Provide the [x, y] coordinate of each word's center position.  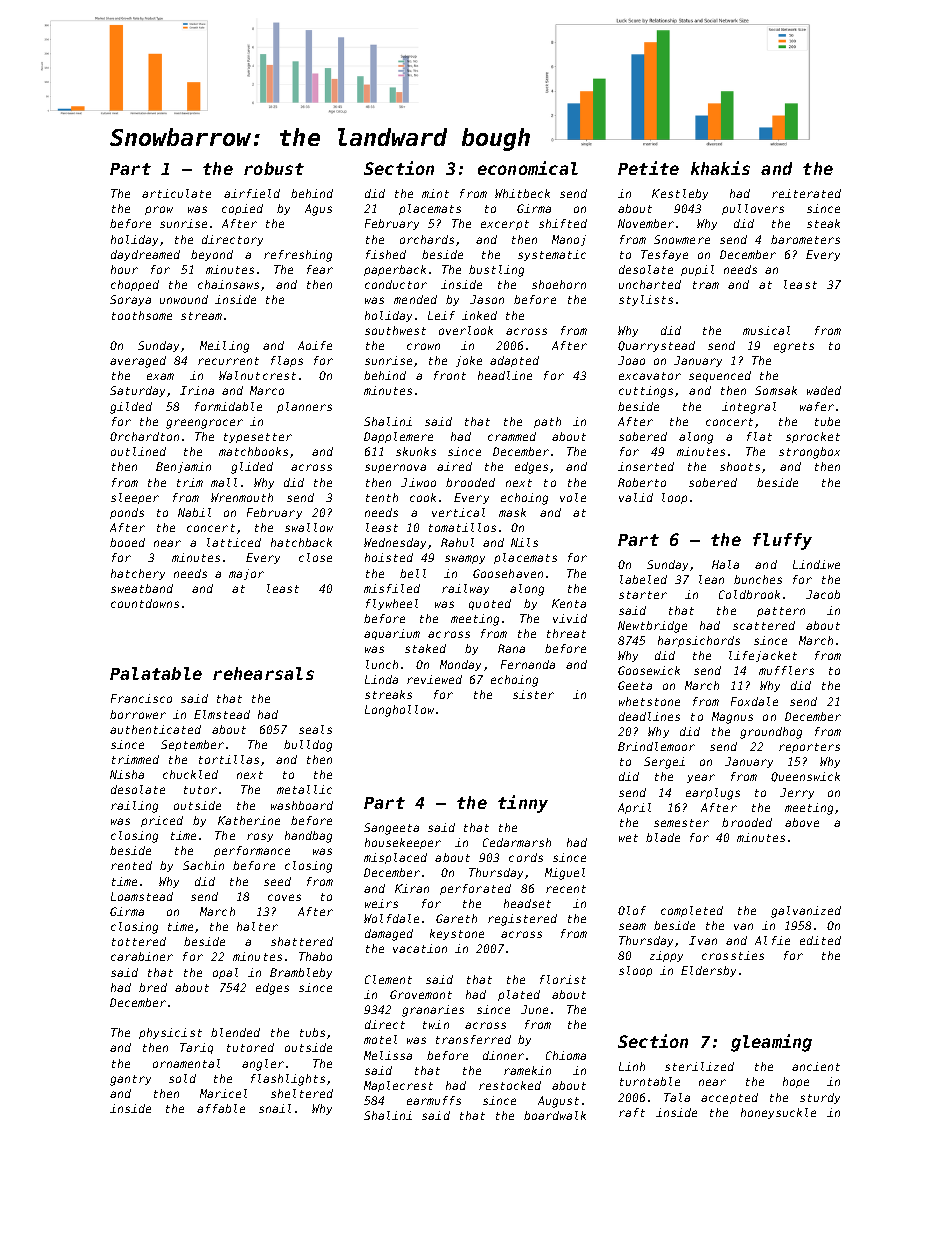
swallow [309, 527]
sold [182, 1078]
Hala [725, 564]
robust [274, 168]
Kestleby [680, 194]
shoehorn [559, 284]
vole [573, 497]
